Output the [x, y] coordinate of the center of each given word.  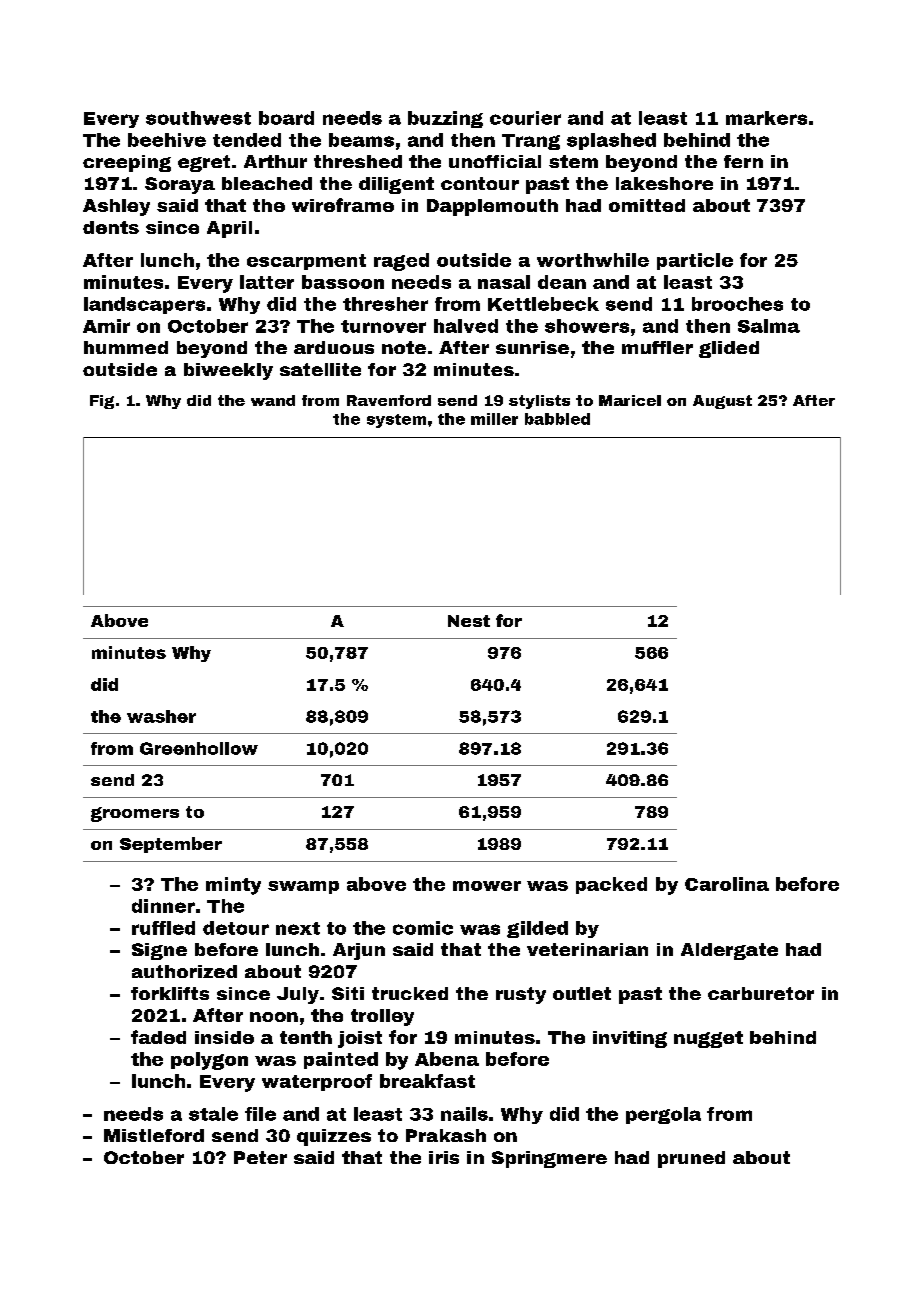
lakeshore [664, 183]
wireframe [343, 205]
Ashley [116, 207]
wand [273, 400]
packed [611, 885]
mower [487, 886]
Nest [469, 621]
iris [444, 1157]
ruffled [163, 928]
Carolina [727, 884]
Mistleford [154, 1135]
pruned [691, 1159]
